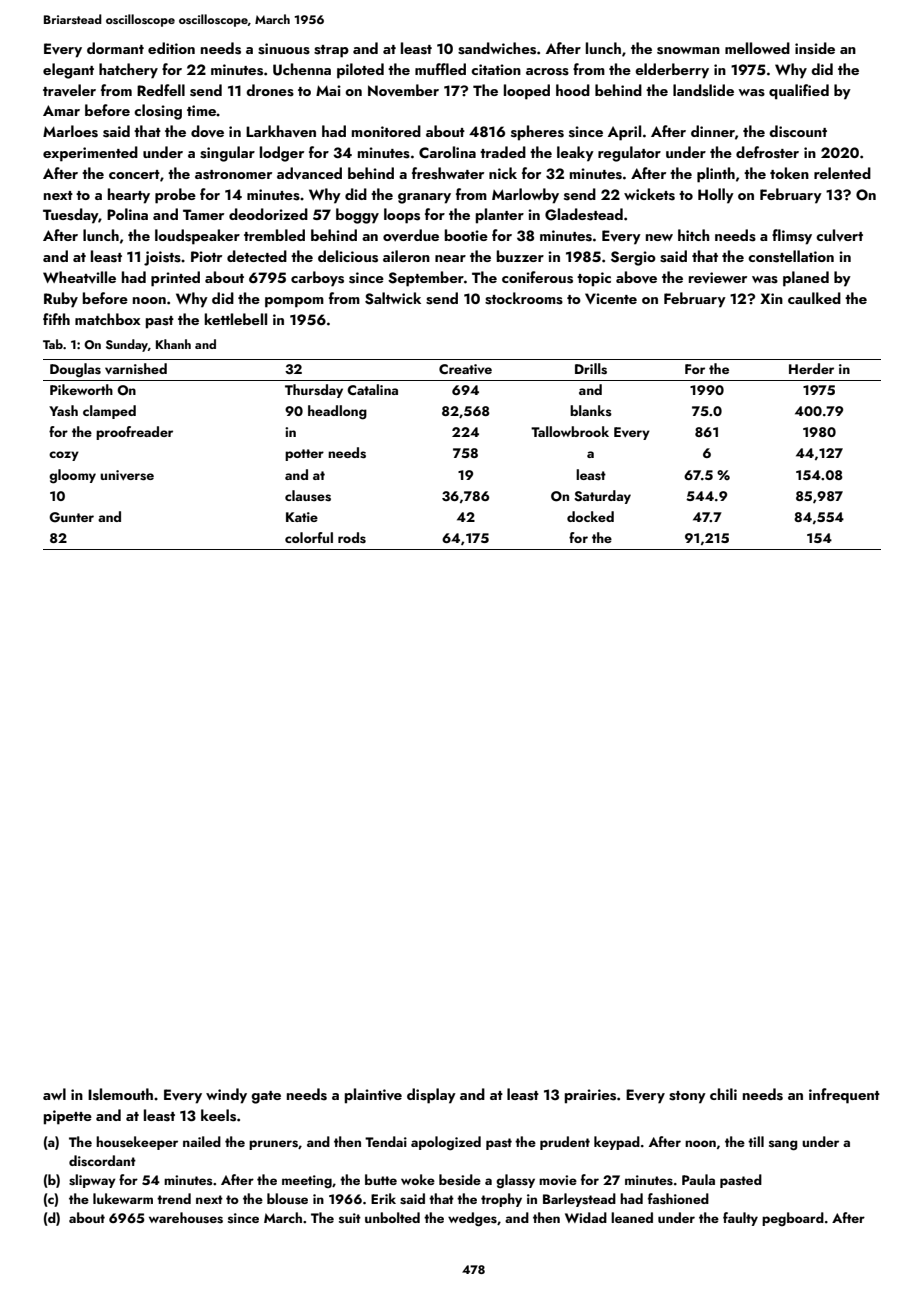 This screenshot has height=1308, width=924. What do you see at coordinates (465, 369) in the screenshot?
I see `Creative` at bounding box center [465, 369].
